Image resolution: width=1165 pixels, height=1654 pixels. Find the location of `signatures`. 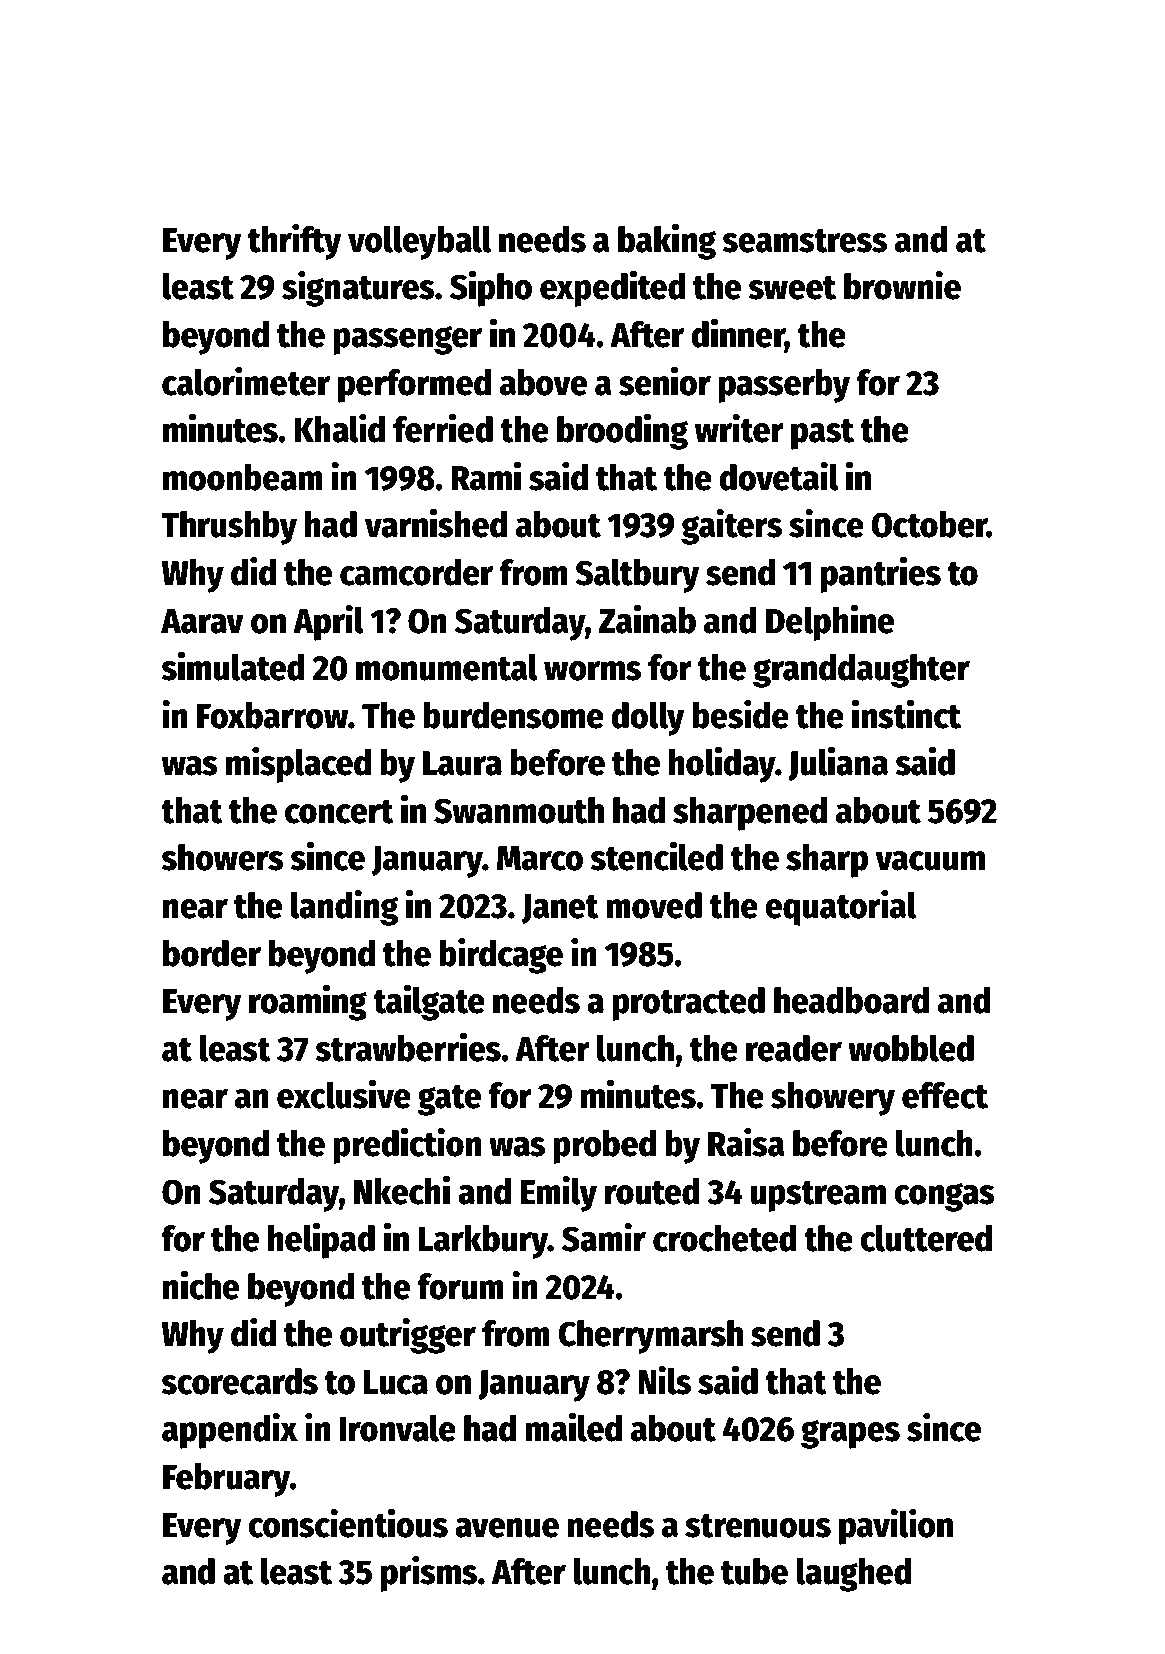

signatures is located at coordinates (358, 289).
